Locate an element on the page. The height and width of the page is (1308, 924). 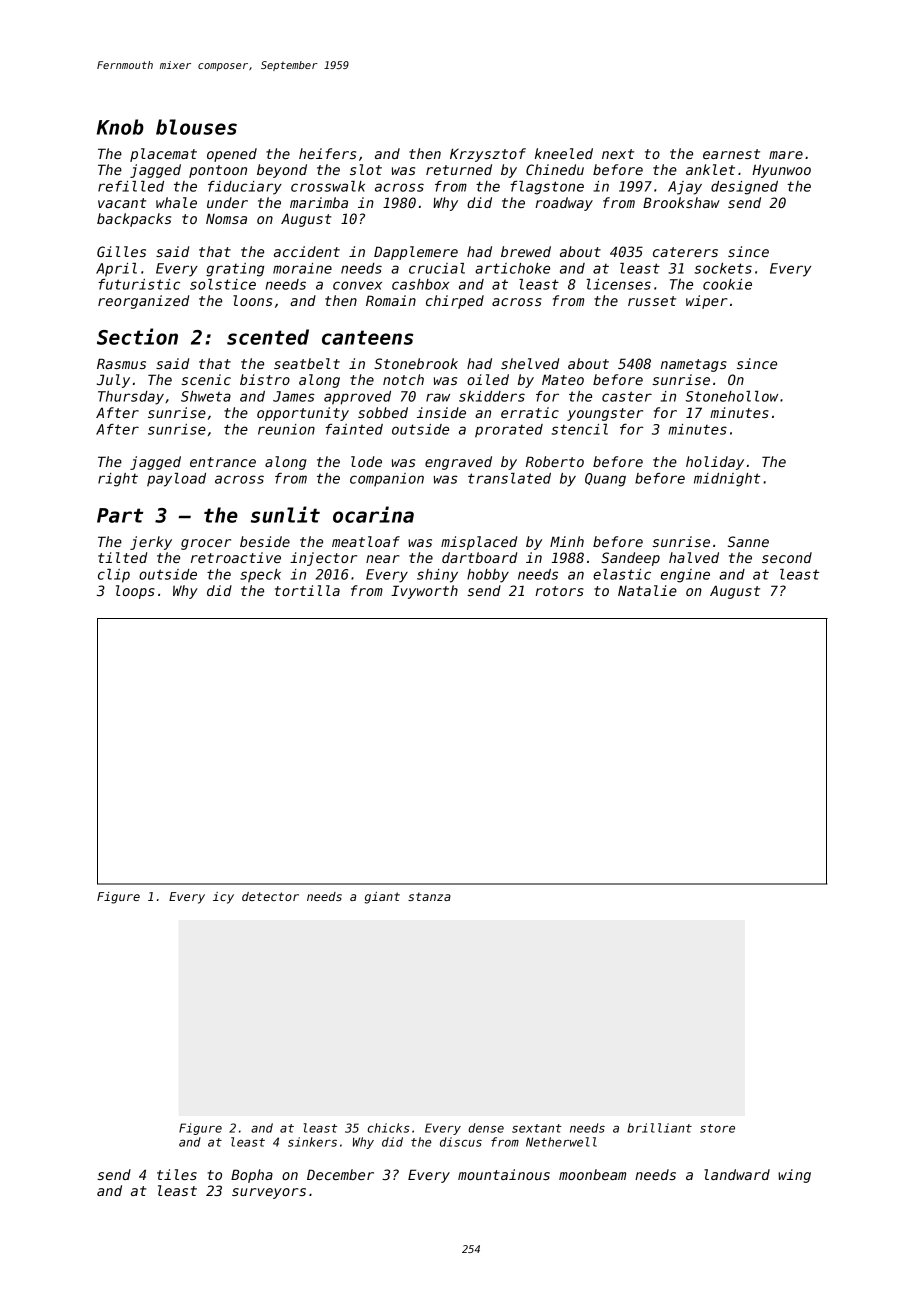
blouses is located at coordinates (196, 127).
